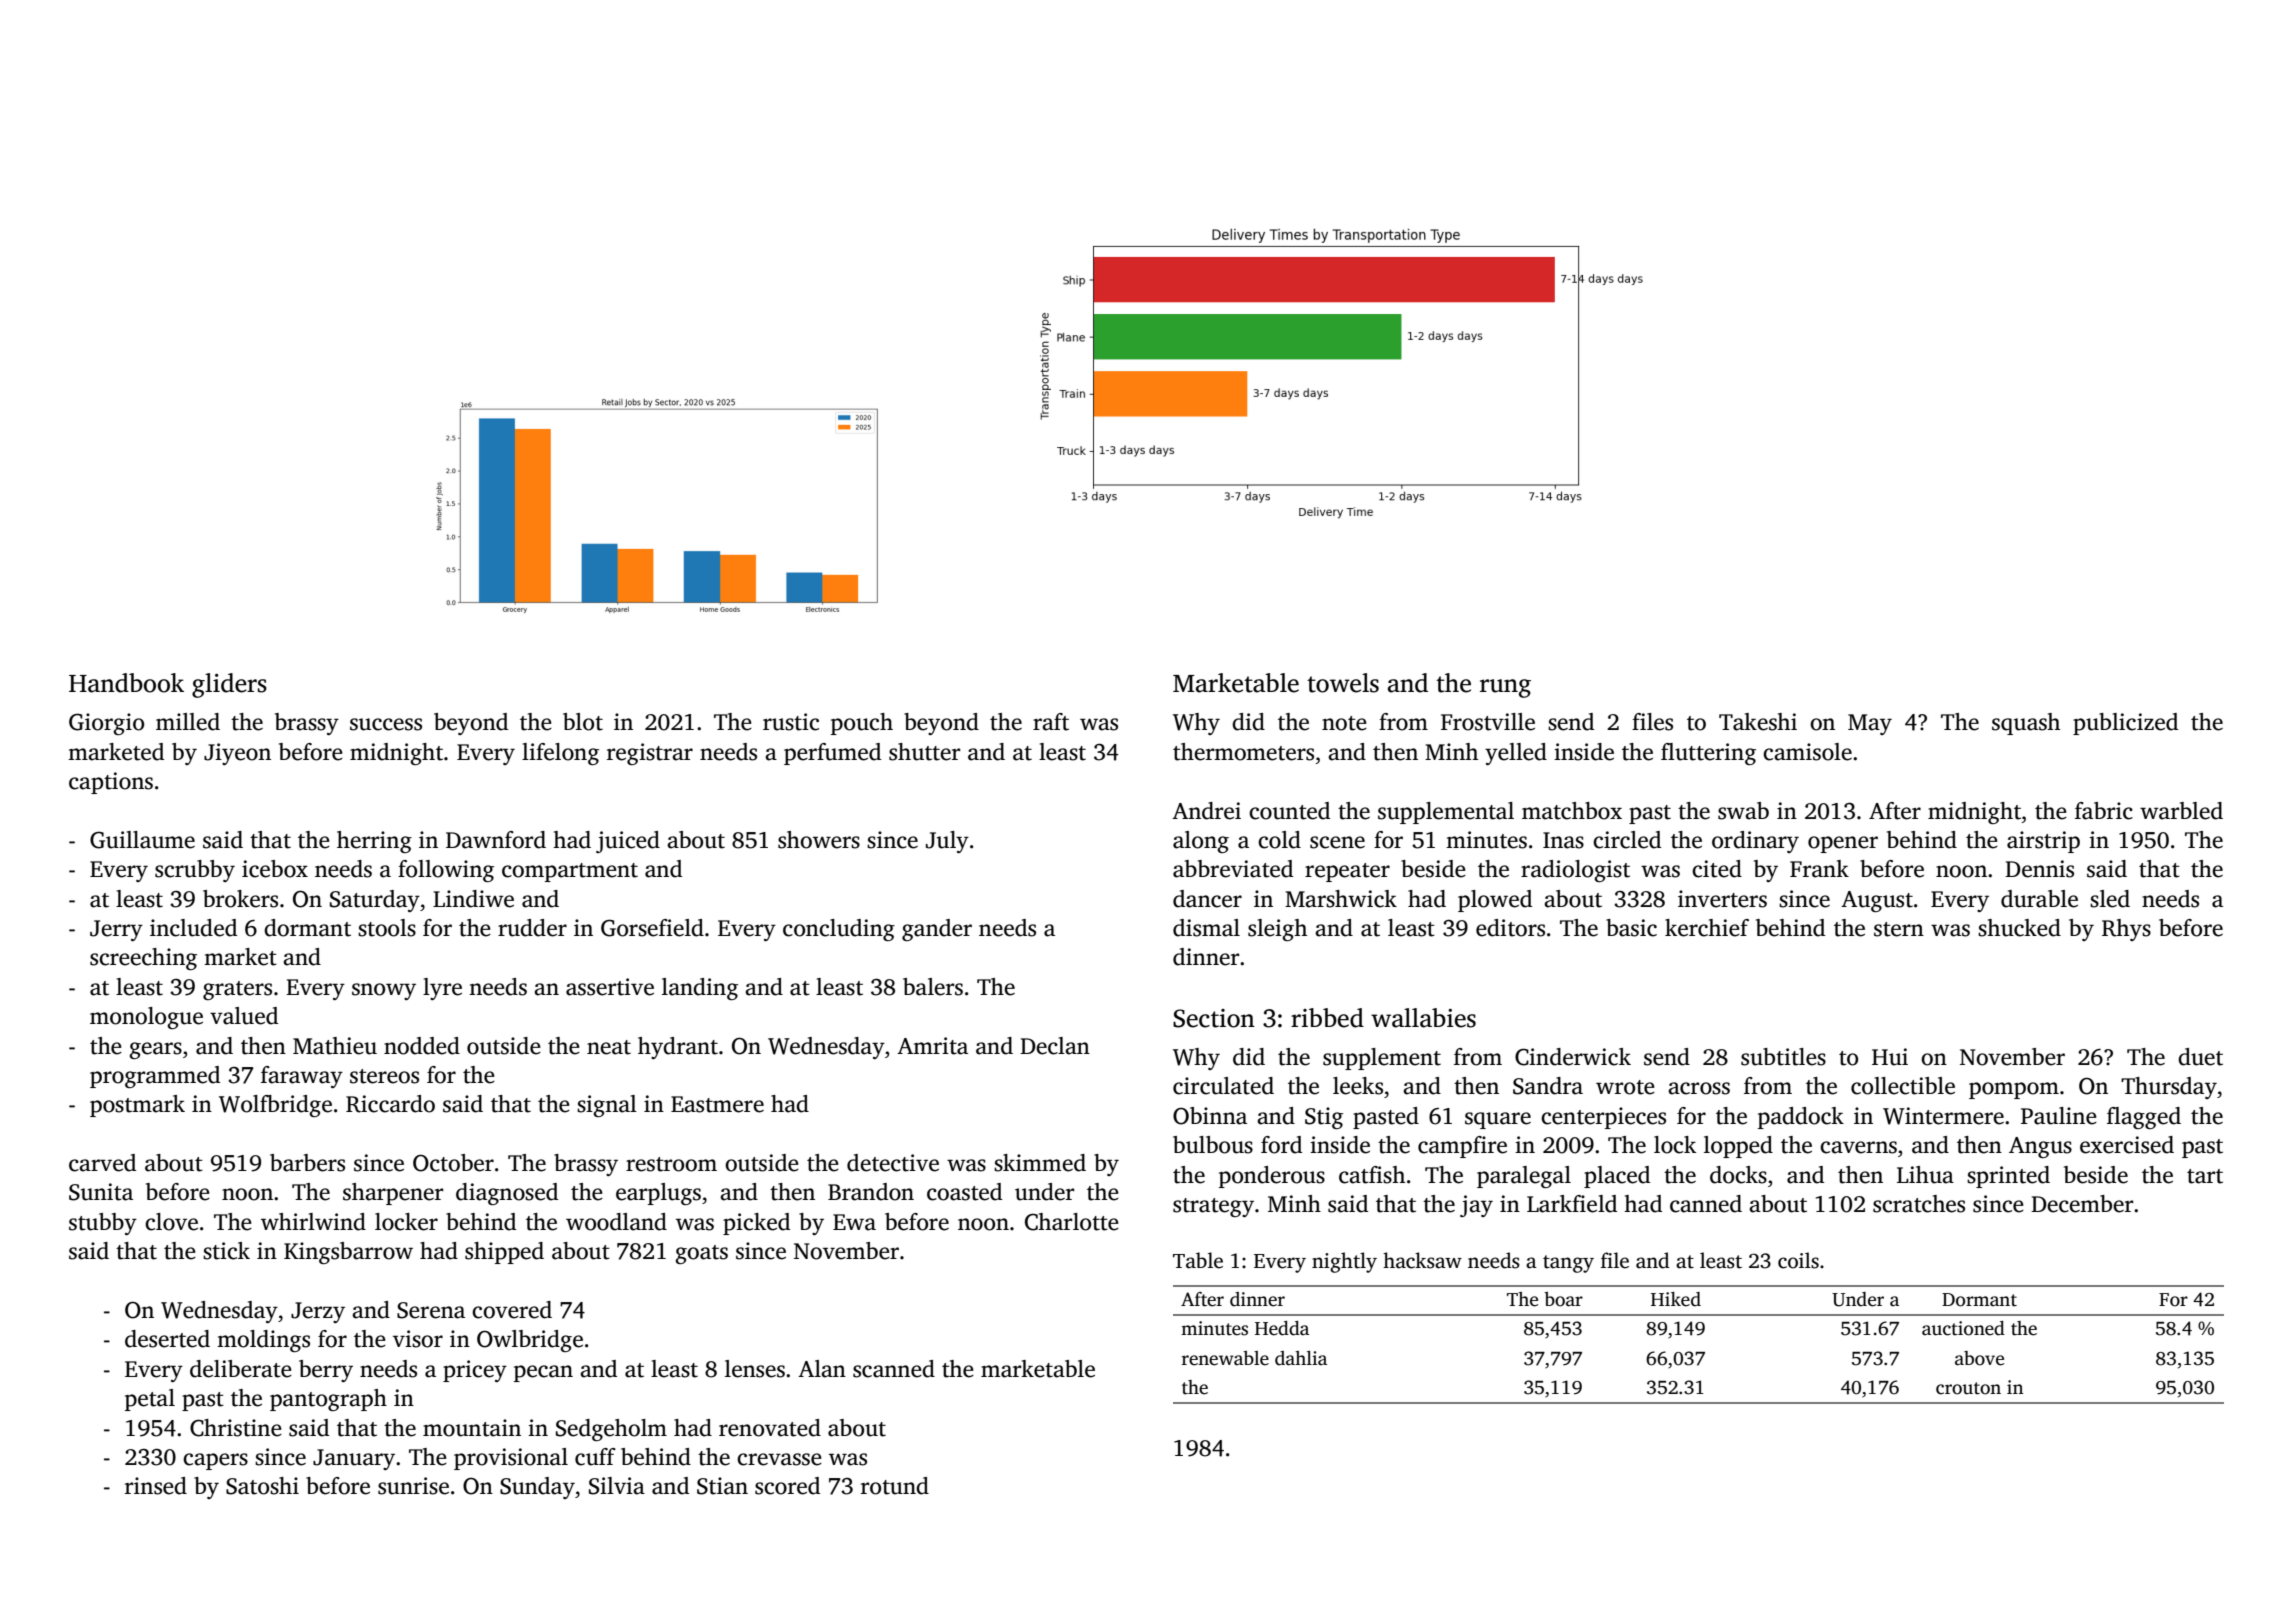 The width and height of the image is (2292, 1620). What do you see at coordinates (1919, 1204) in the image?
I see `scratches` at bounding box center [1919, 1204].
